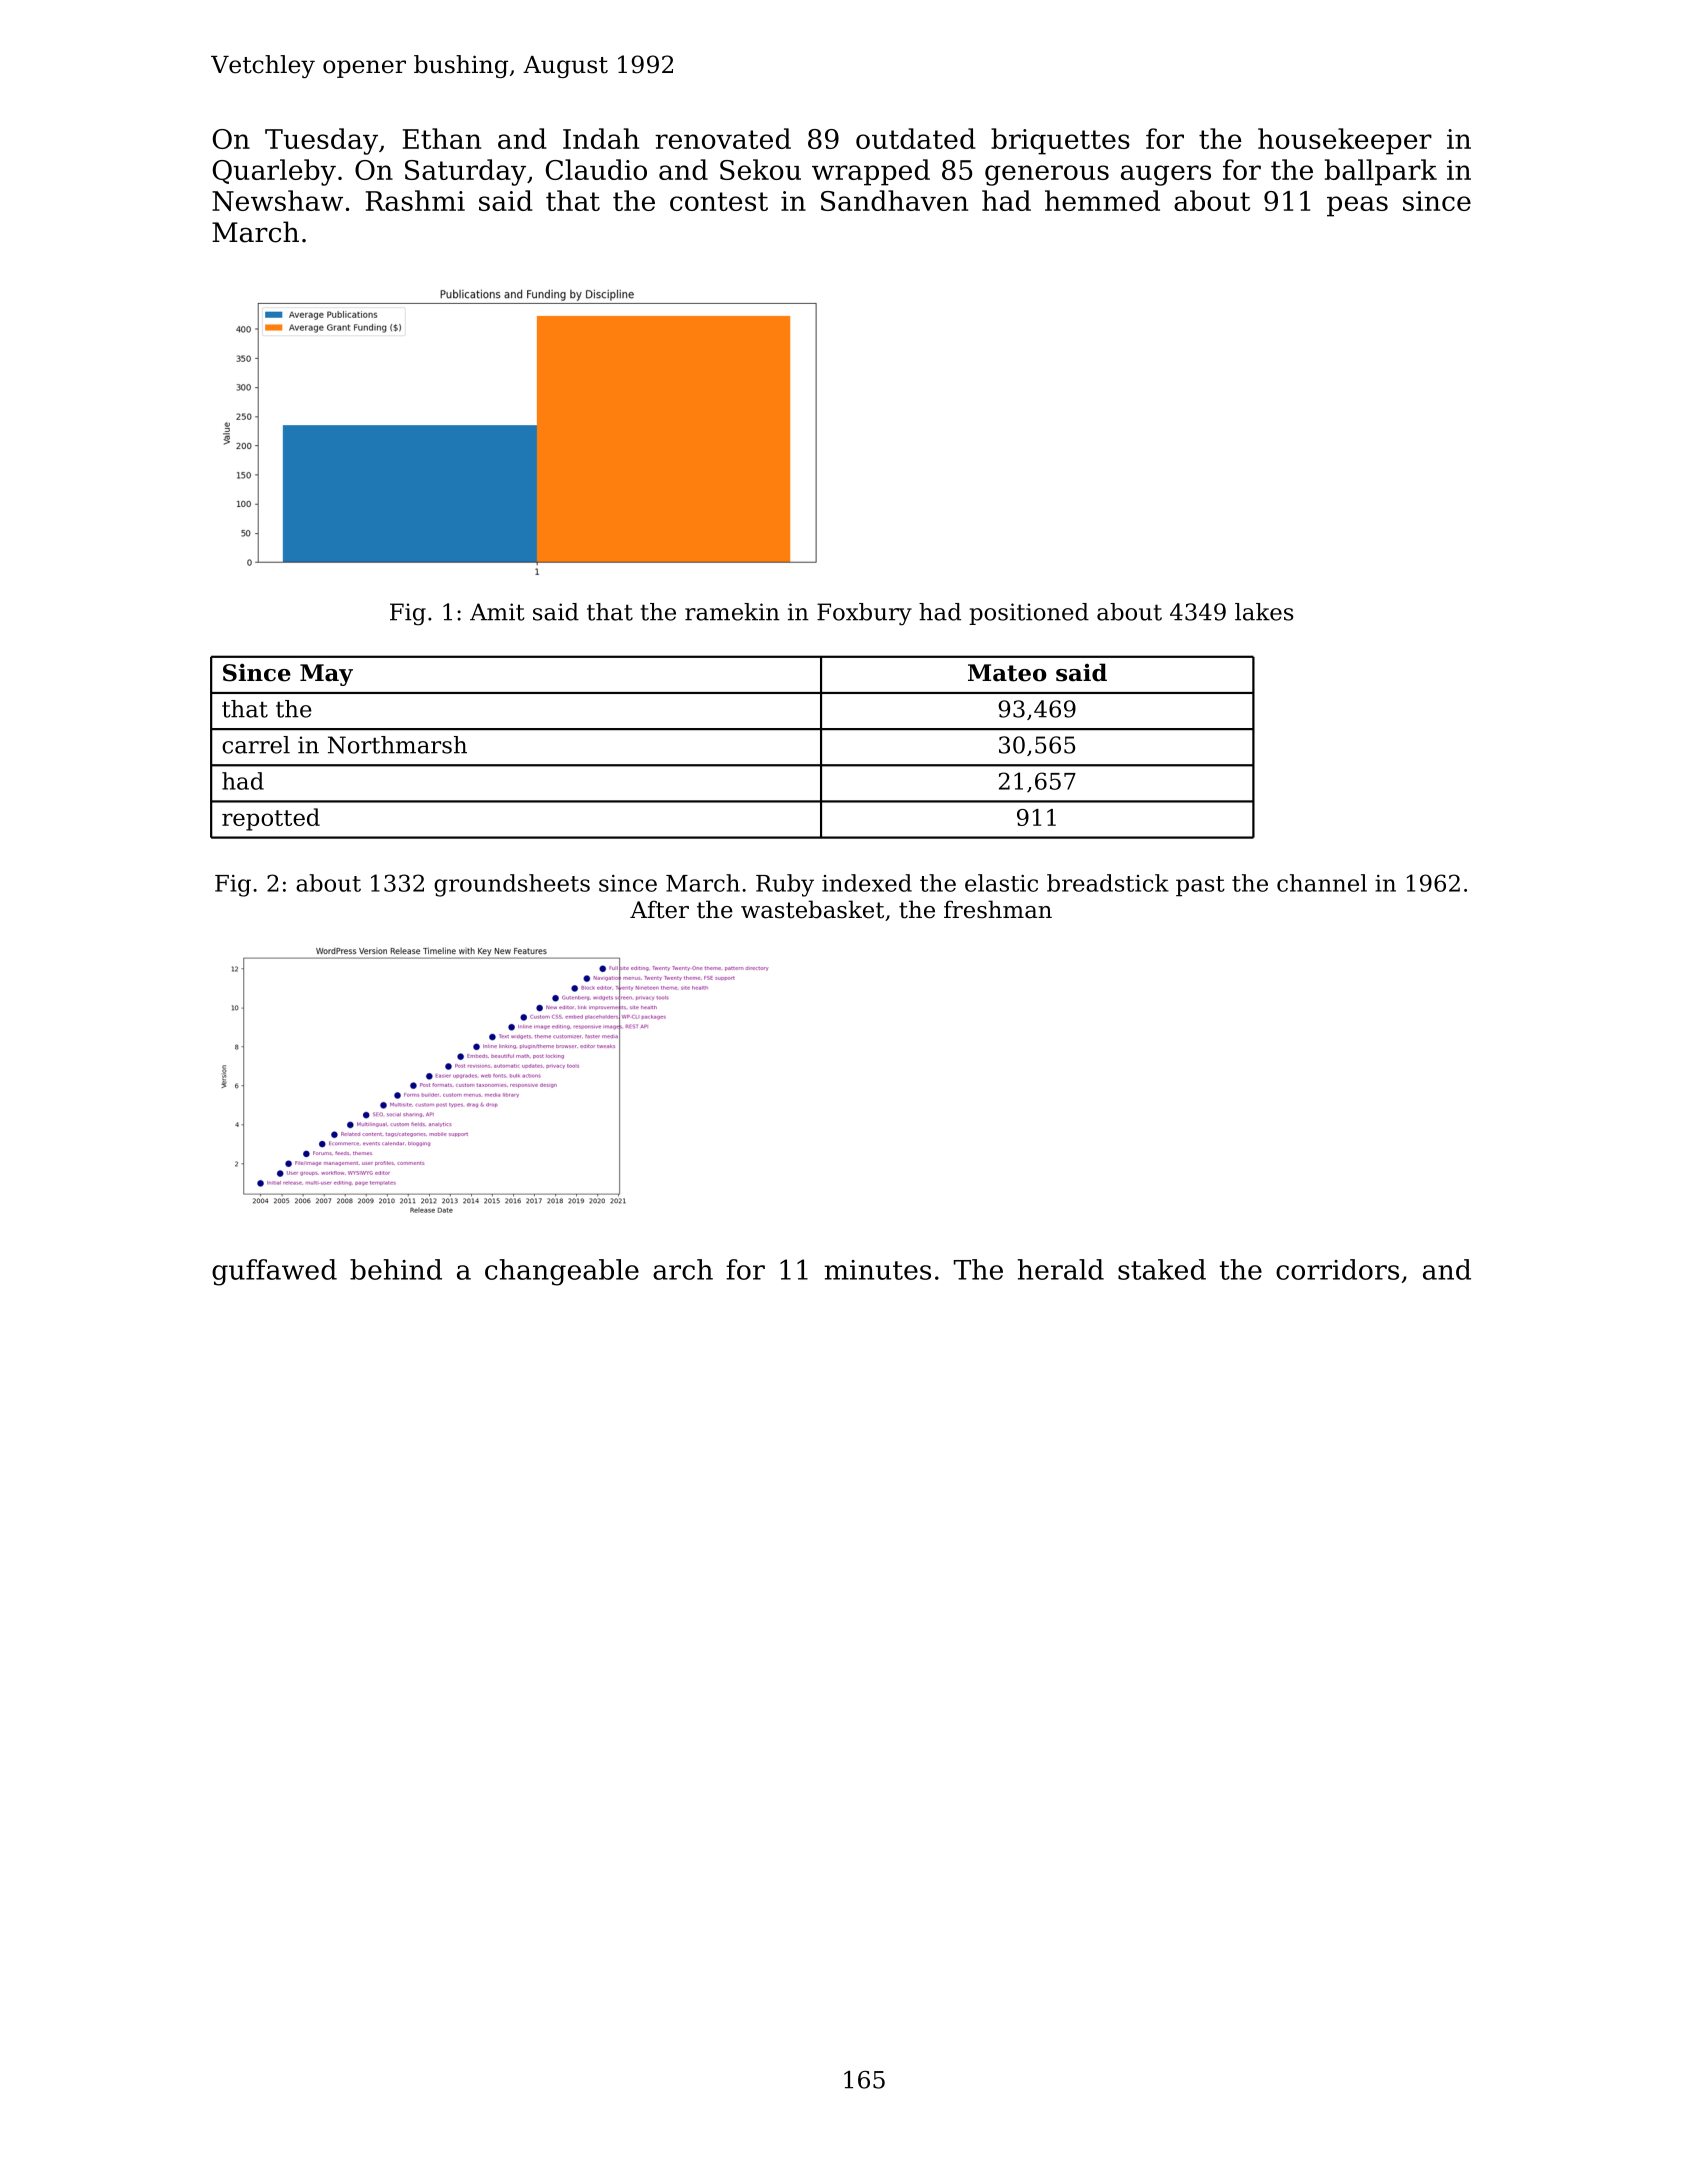  I want to click on briquettes, so click(1060, 141).
